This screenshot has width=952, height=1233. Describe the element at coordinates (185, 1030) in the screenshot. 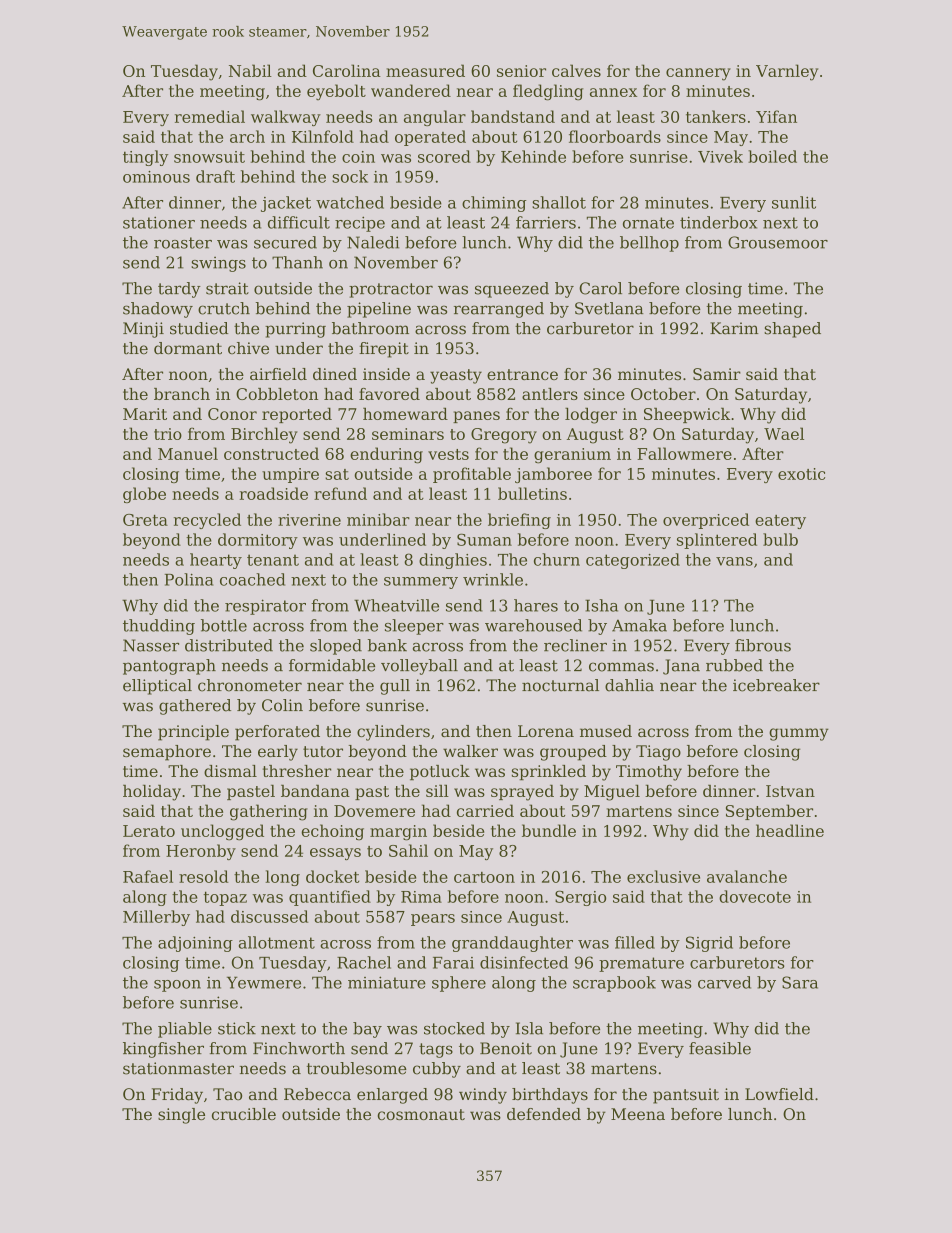

I see `pliable` at that location.
